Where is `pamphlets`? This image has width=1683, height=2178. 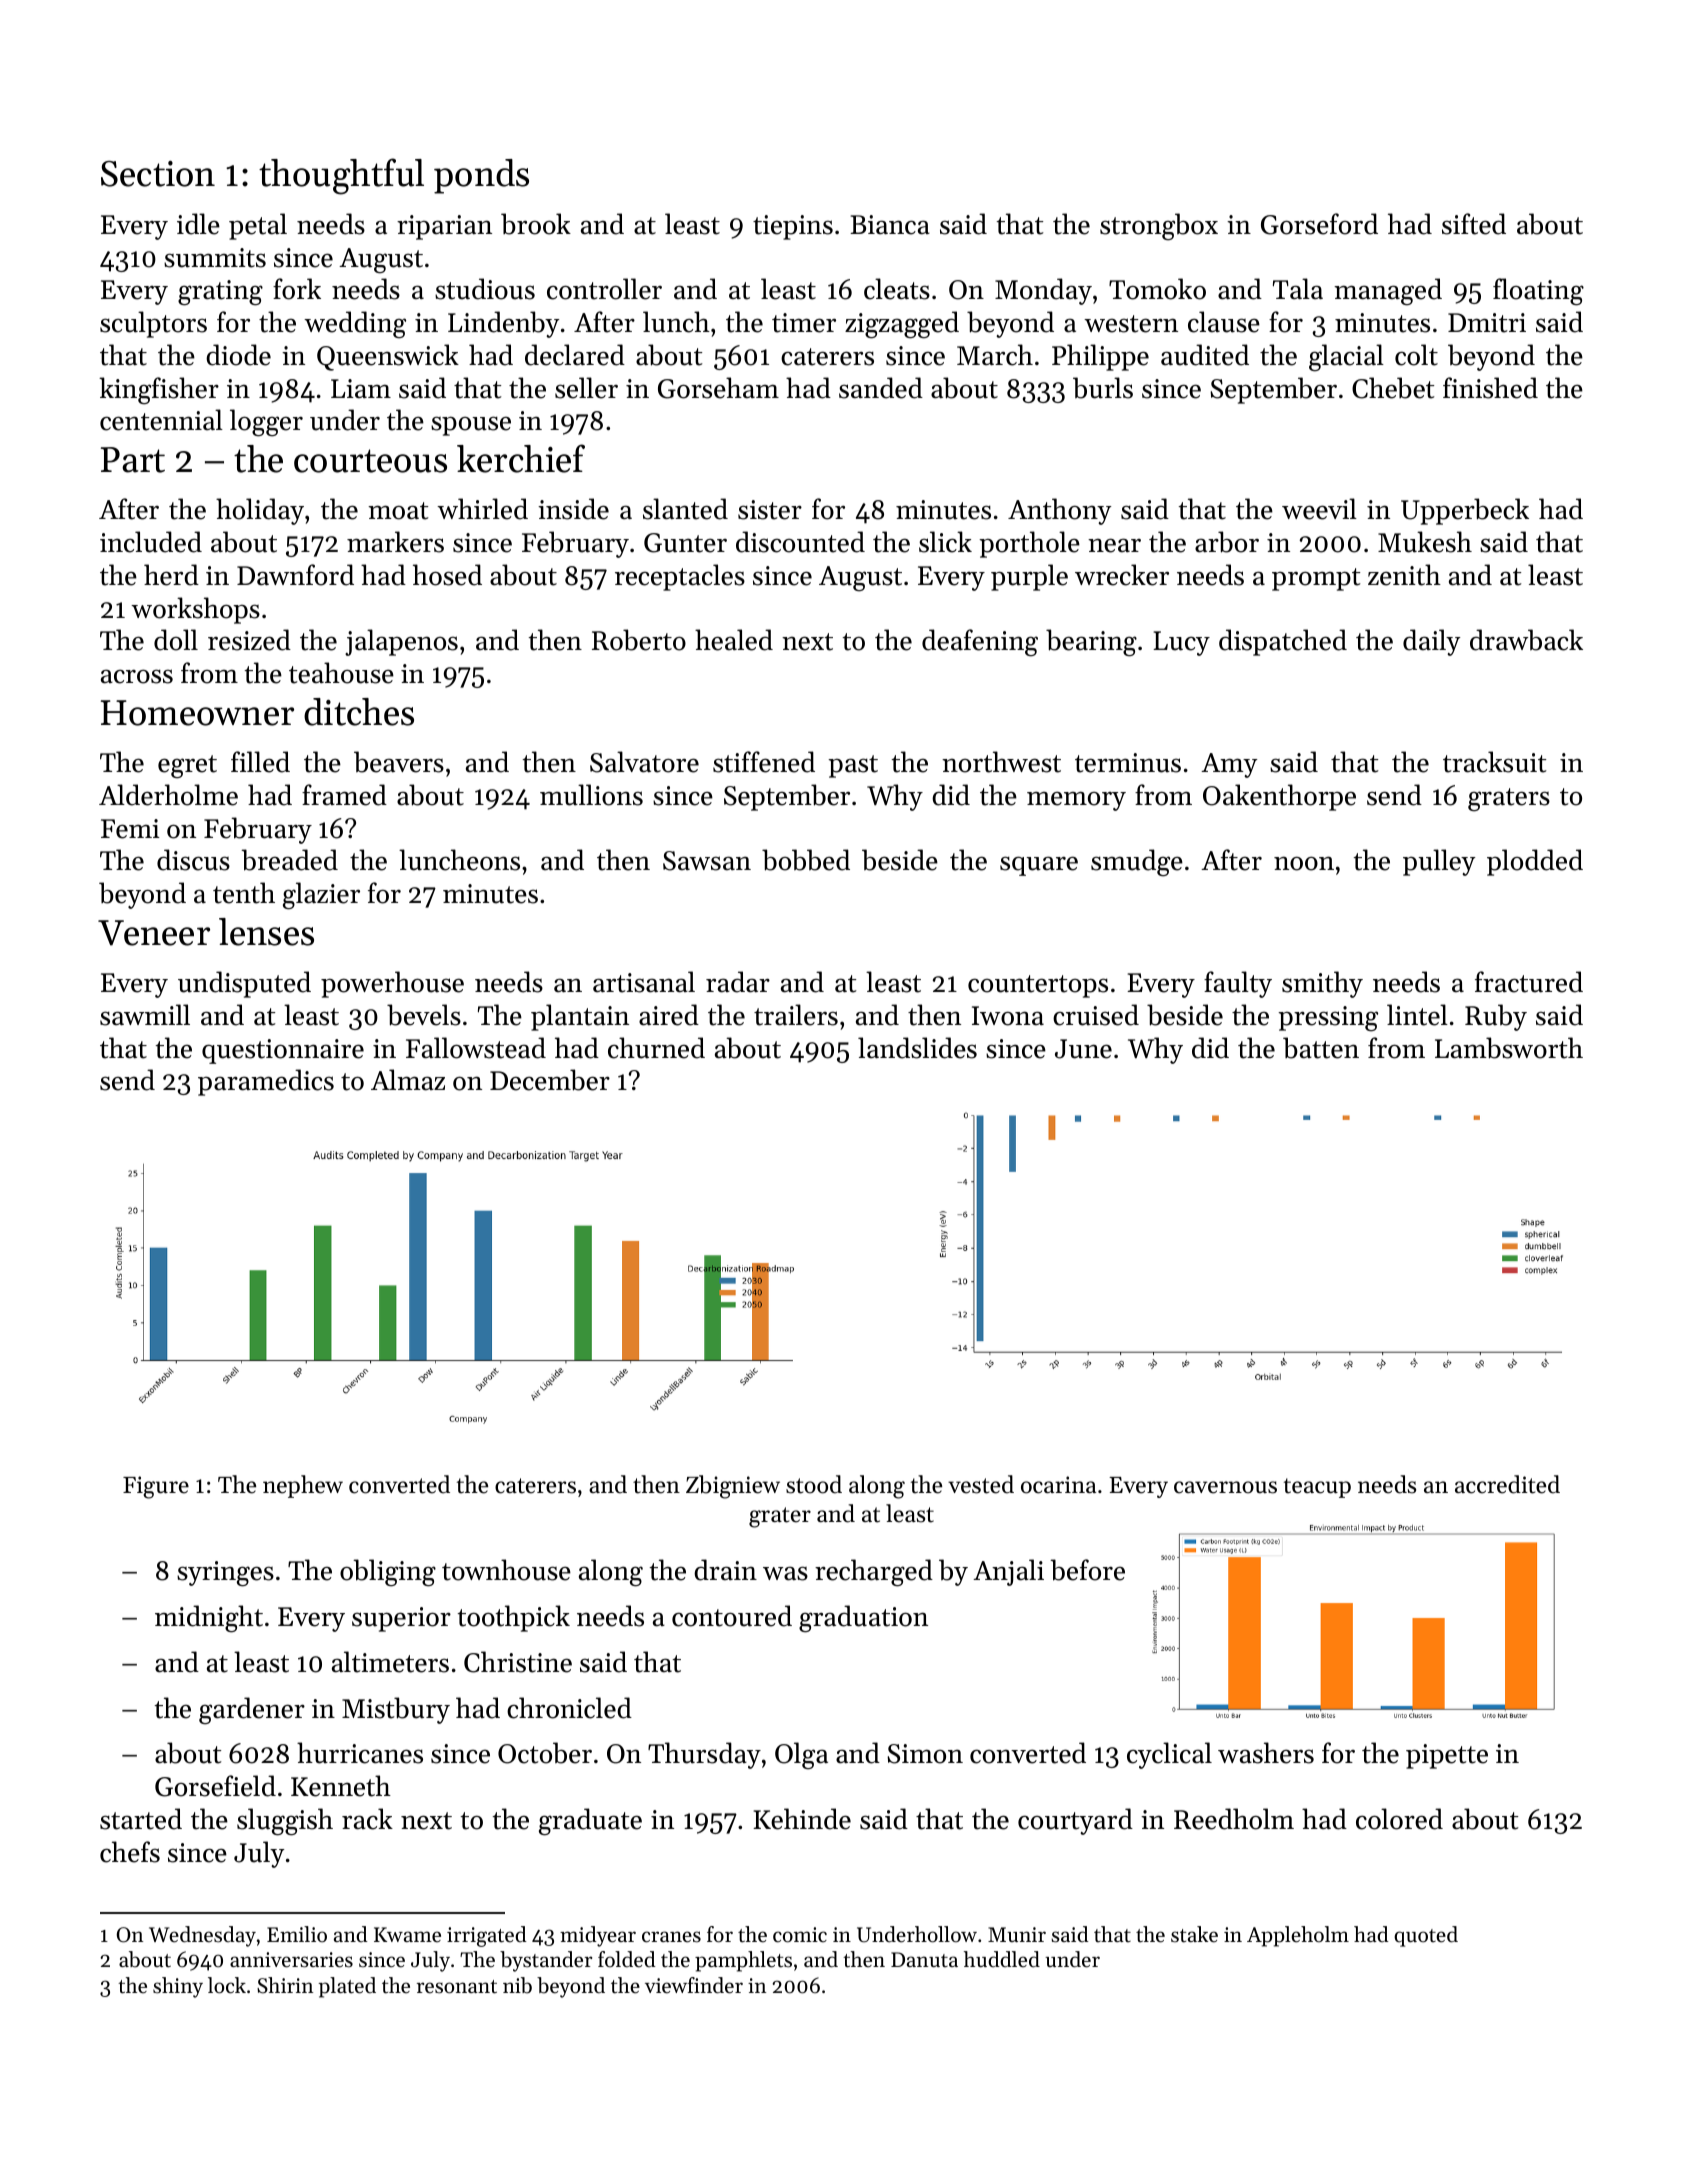 pamphlets is located at coordinates (743, 1961).
